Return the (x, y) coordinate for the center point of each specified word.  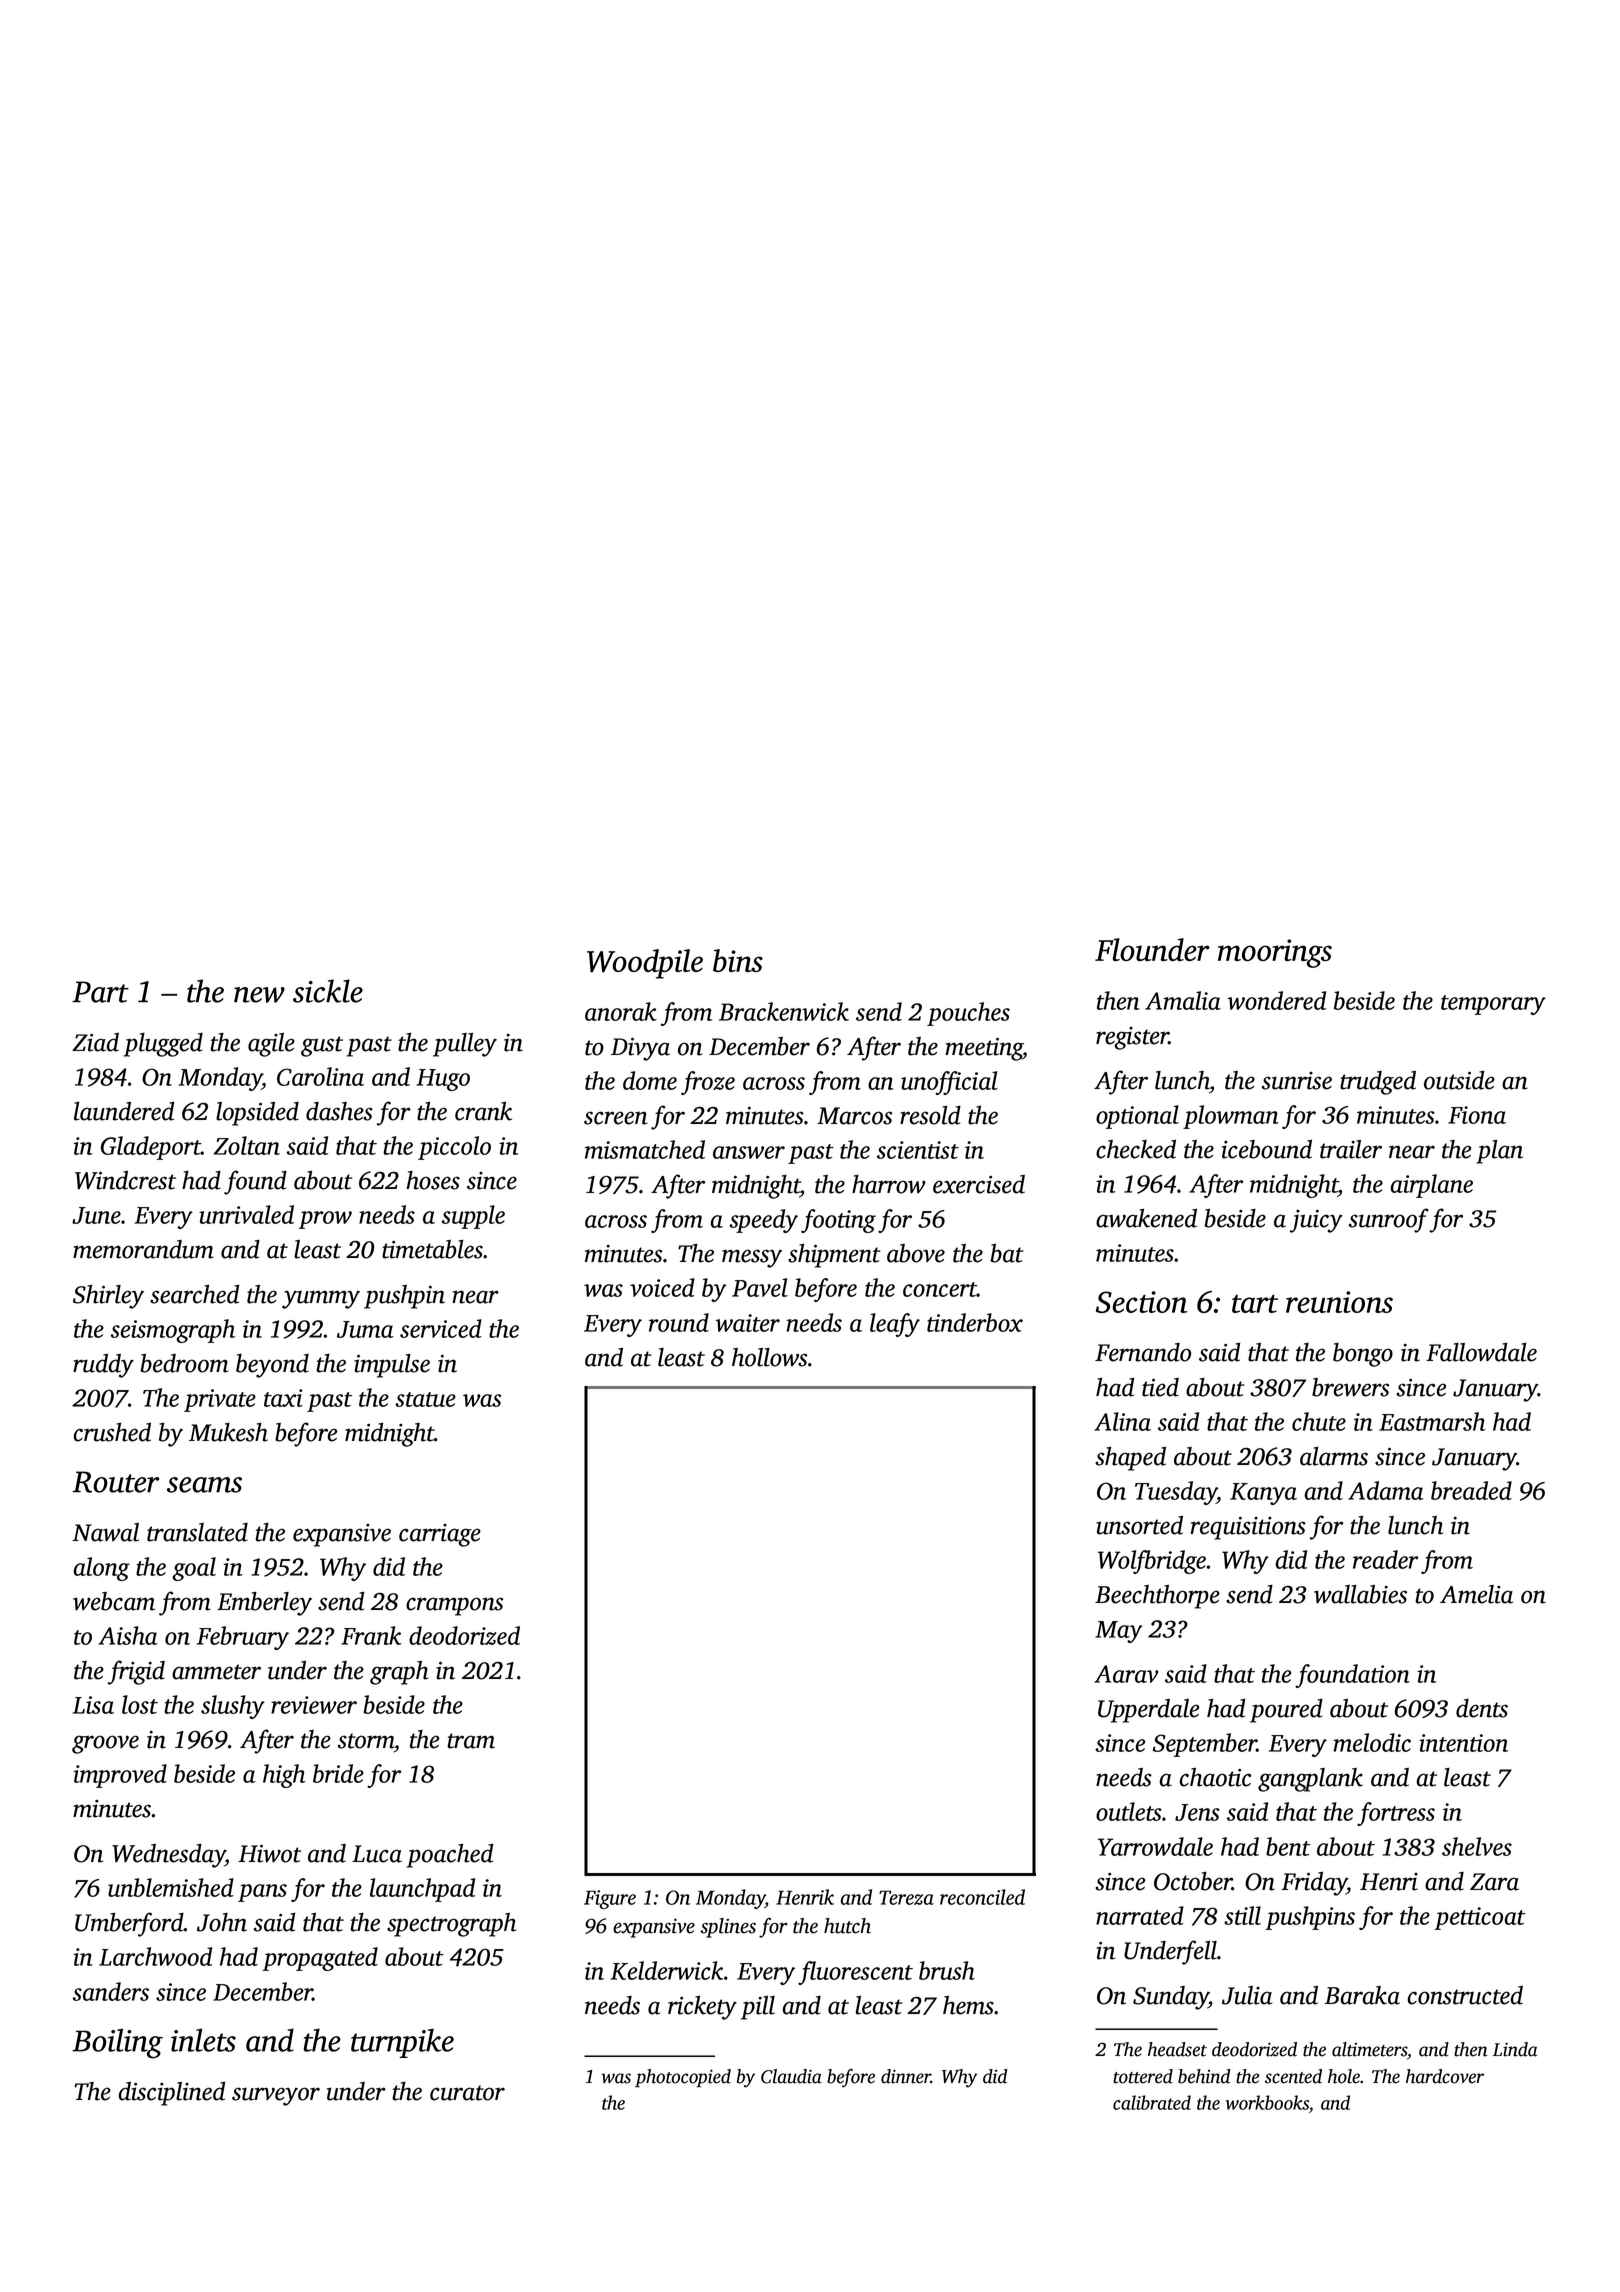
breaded (1471, 1490)
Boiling (117, 2043)
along (102, 1569)
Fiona (1477, 1115)
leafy (895, 1325)
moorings (1275, 953)
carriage (440, 1535)
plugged (163, 1045)
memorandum (143, 1249)
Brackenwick (784, 1011)
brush (947, 1970)
